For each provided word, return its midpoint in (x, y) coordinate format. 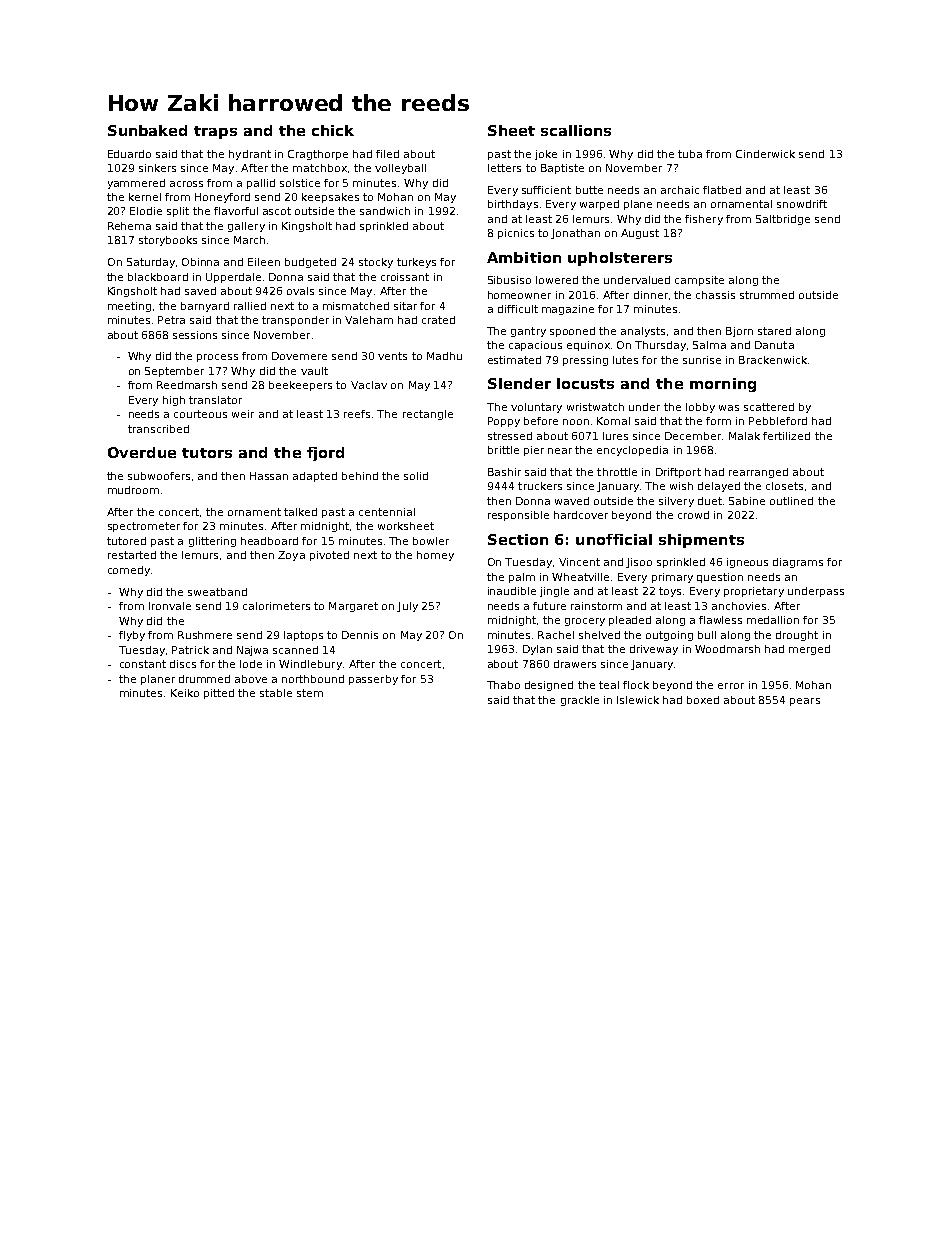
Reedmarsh (187, 385)
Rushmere (205, 635)
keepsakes (330, 198)
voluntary (536, 408)
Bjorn (739, 332)
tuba (690, 154)
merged (809, 650)
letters (504, 168)
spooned (572, 332)
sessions (195, 335)
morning (723, 385)
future (549, 606)
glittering (212, 542)
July (407, 607)
